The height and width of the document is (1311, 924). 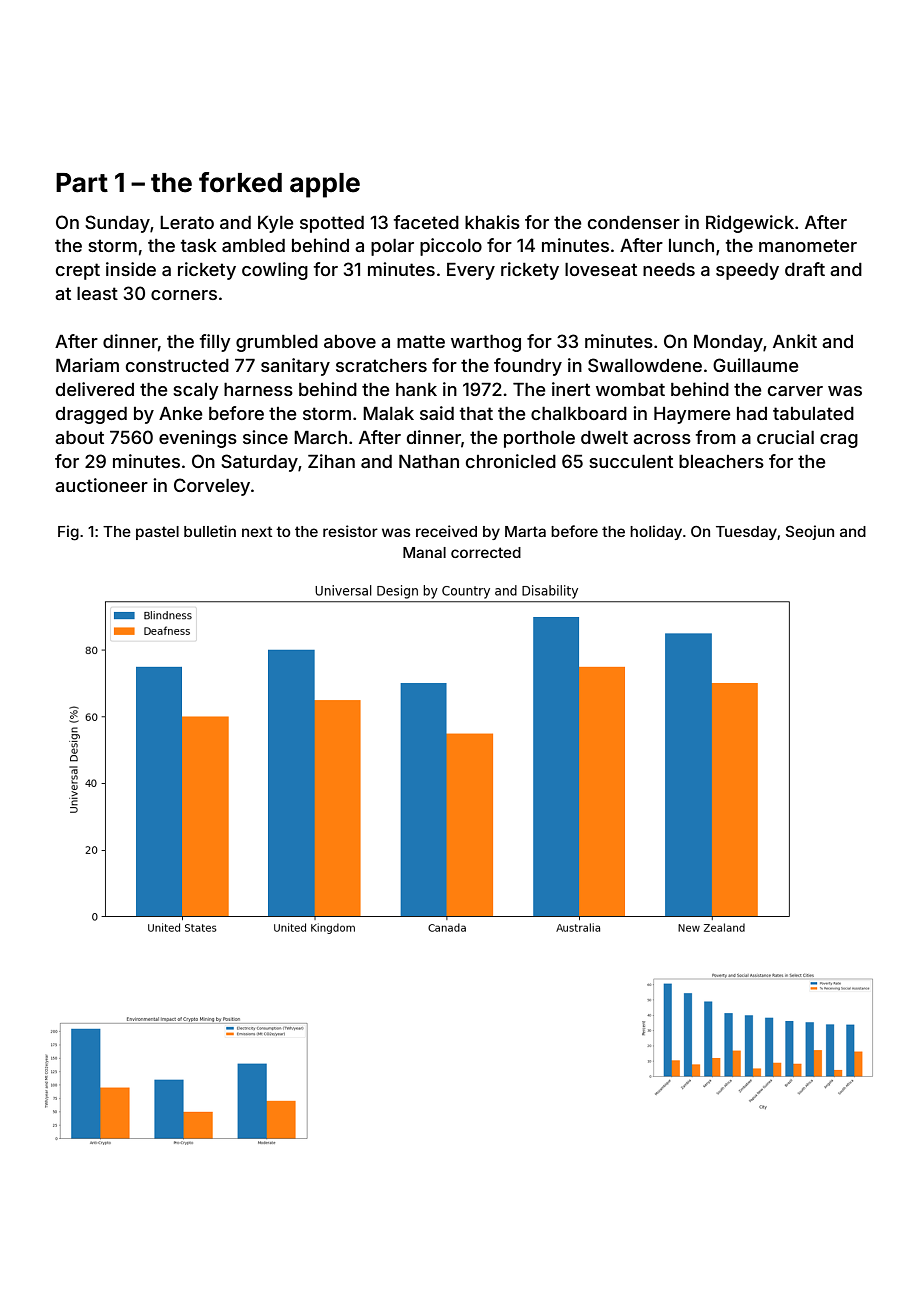 I want to click on Part, so click(x=82, y=183).
